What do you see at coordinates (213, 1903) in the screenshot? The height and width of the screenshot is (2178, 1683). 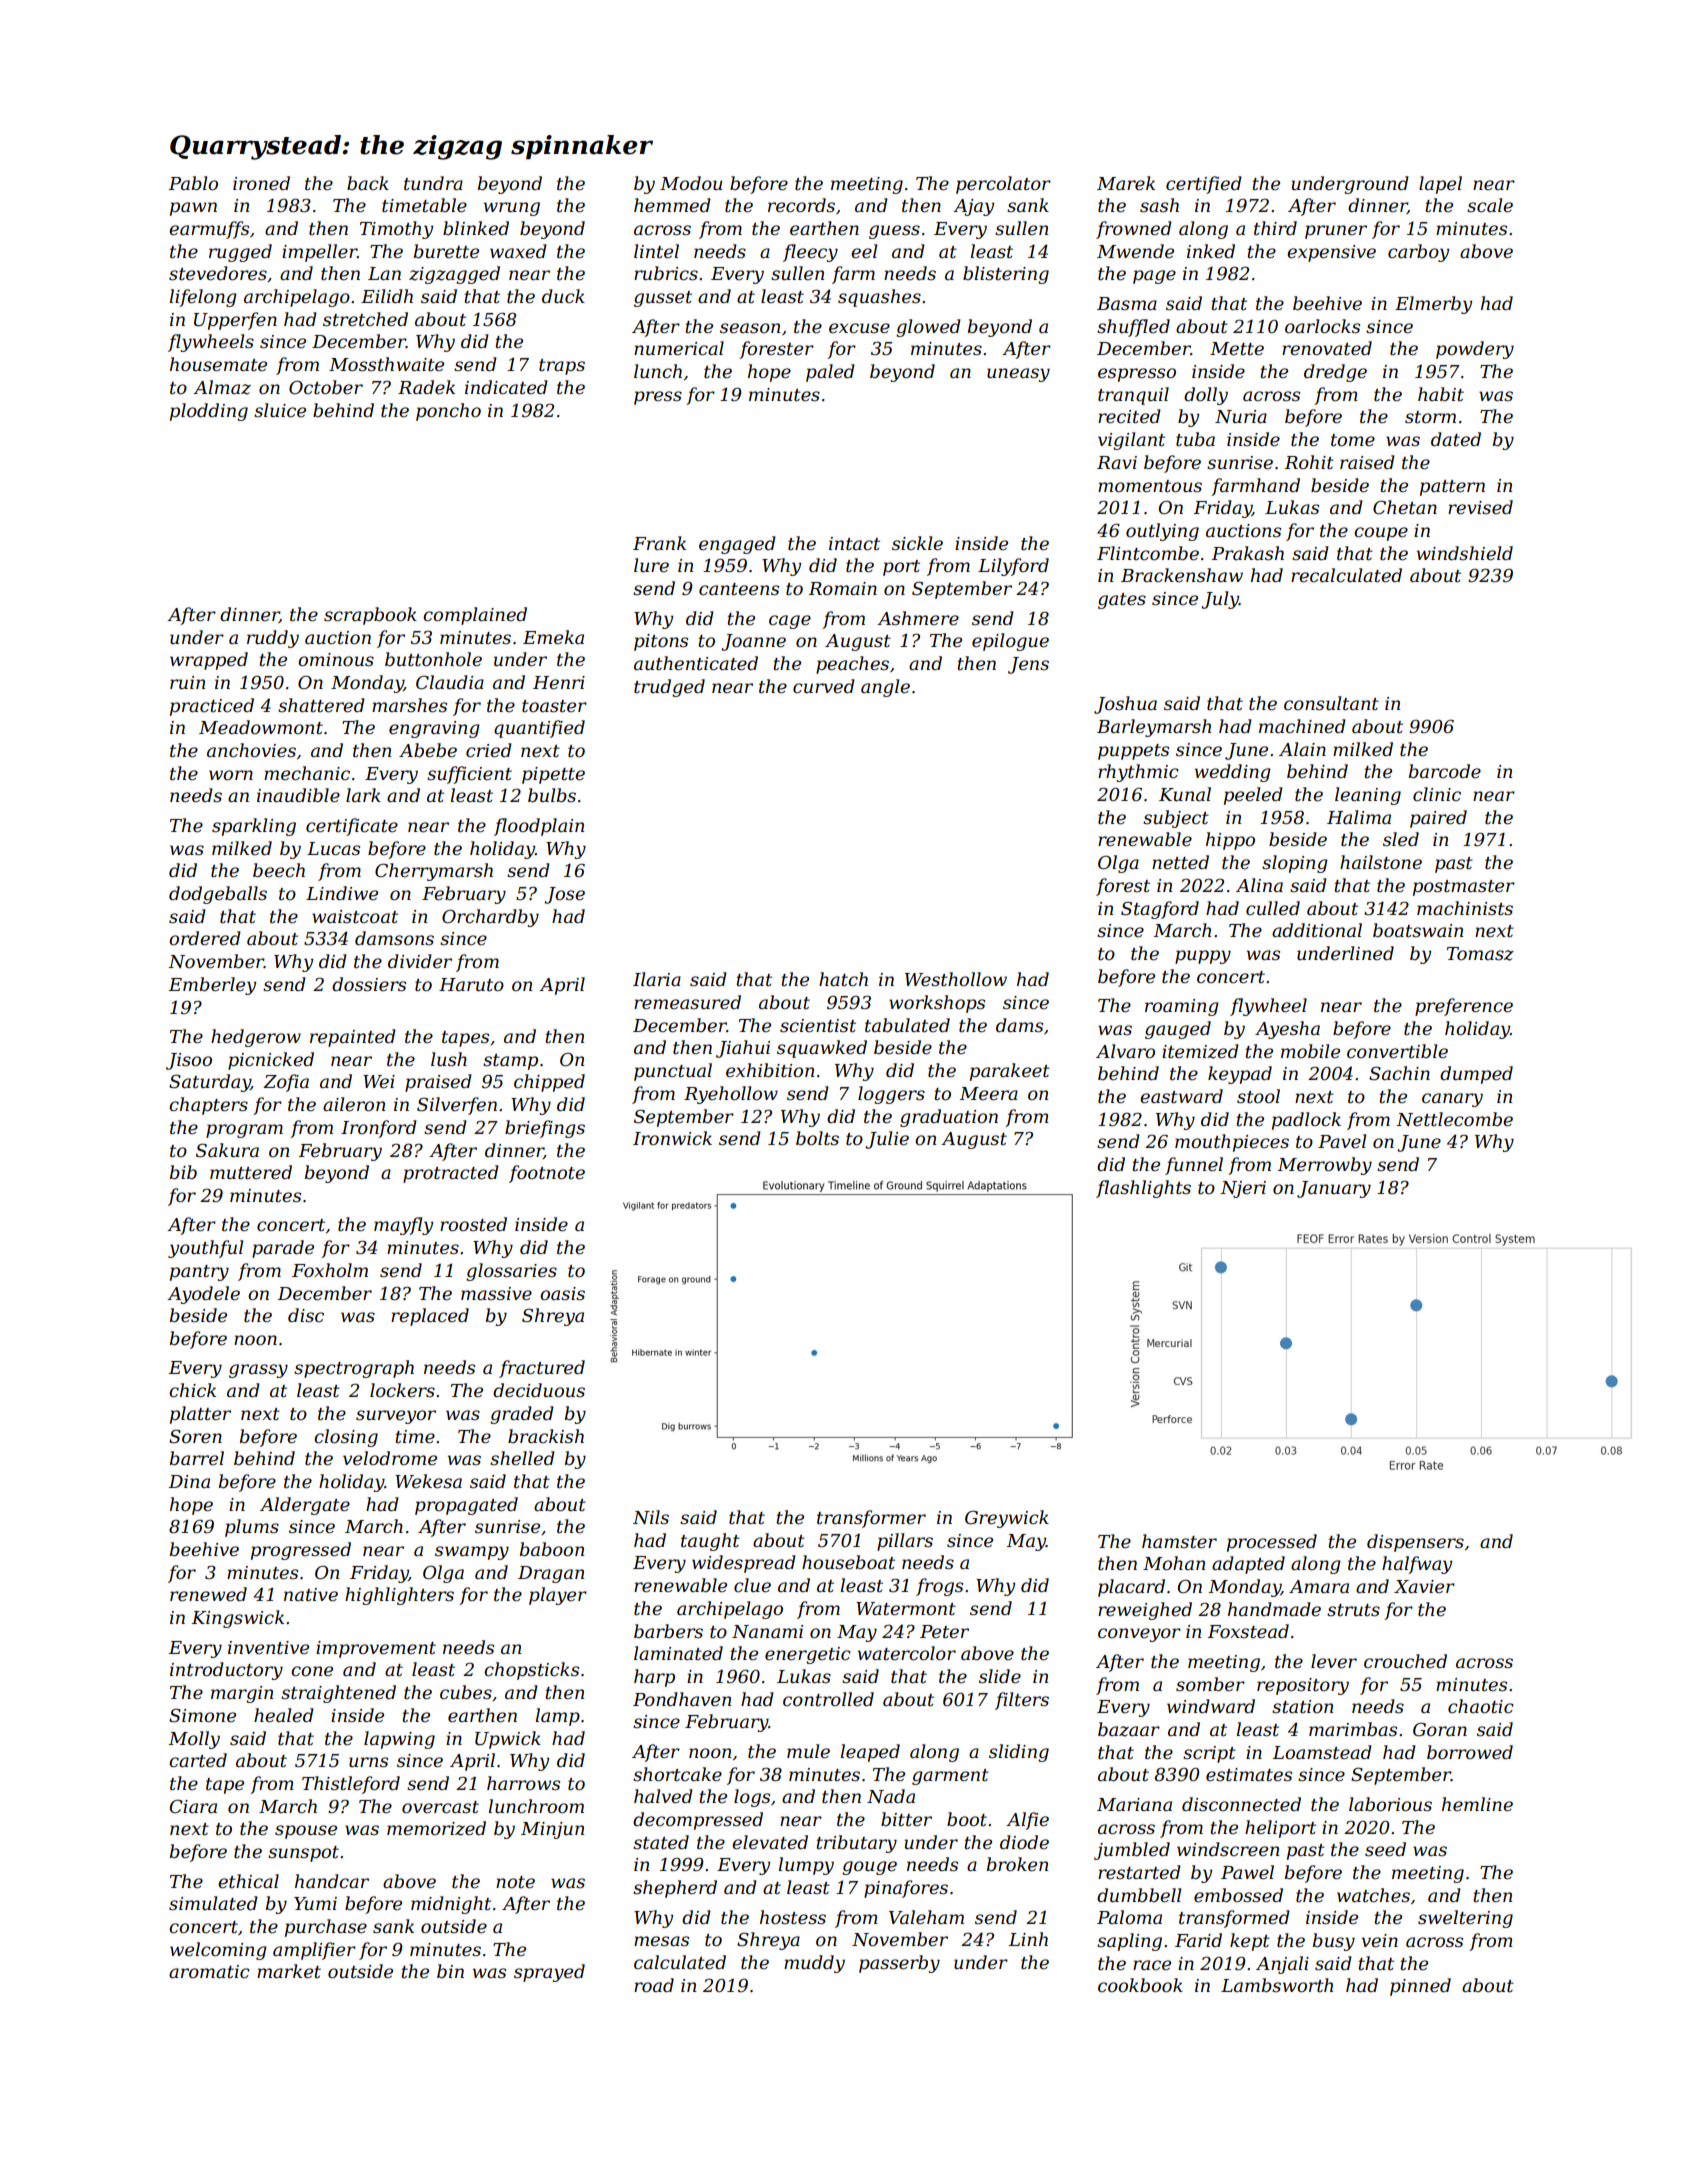 I see `simulated` at bounding box center [213, 1903].
